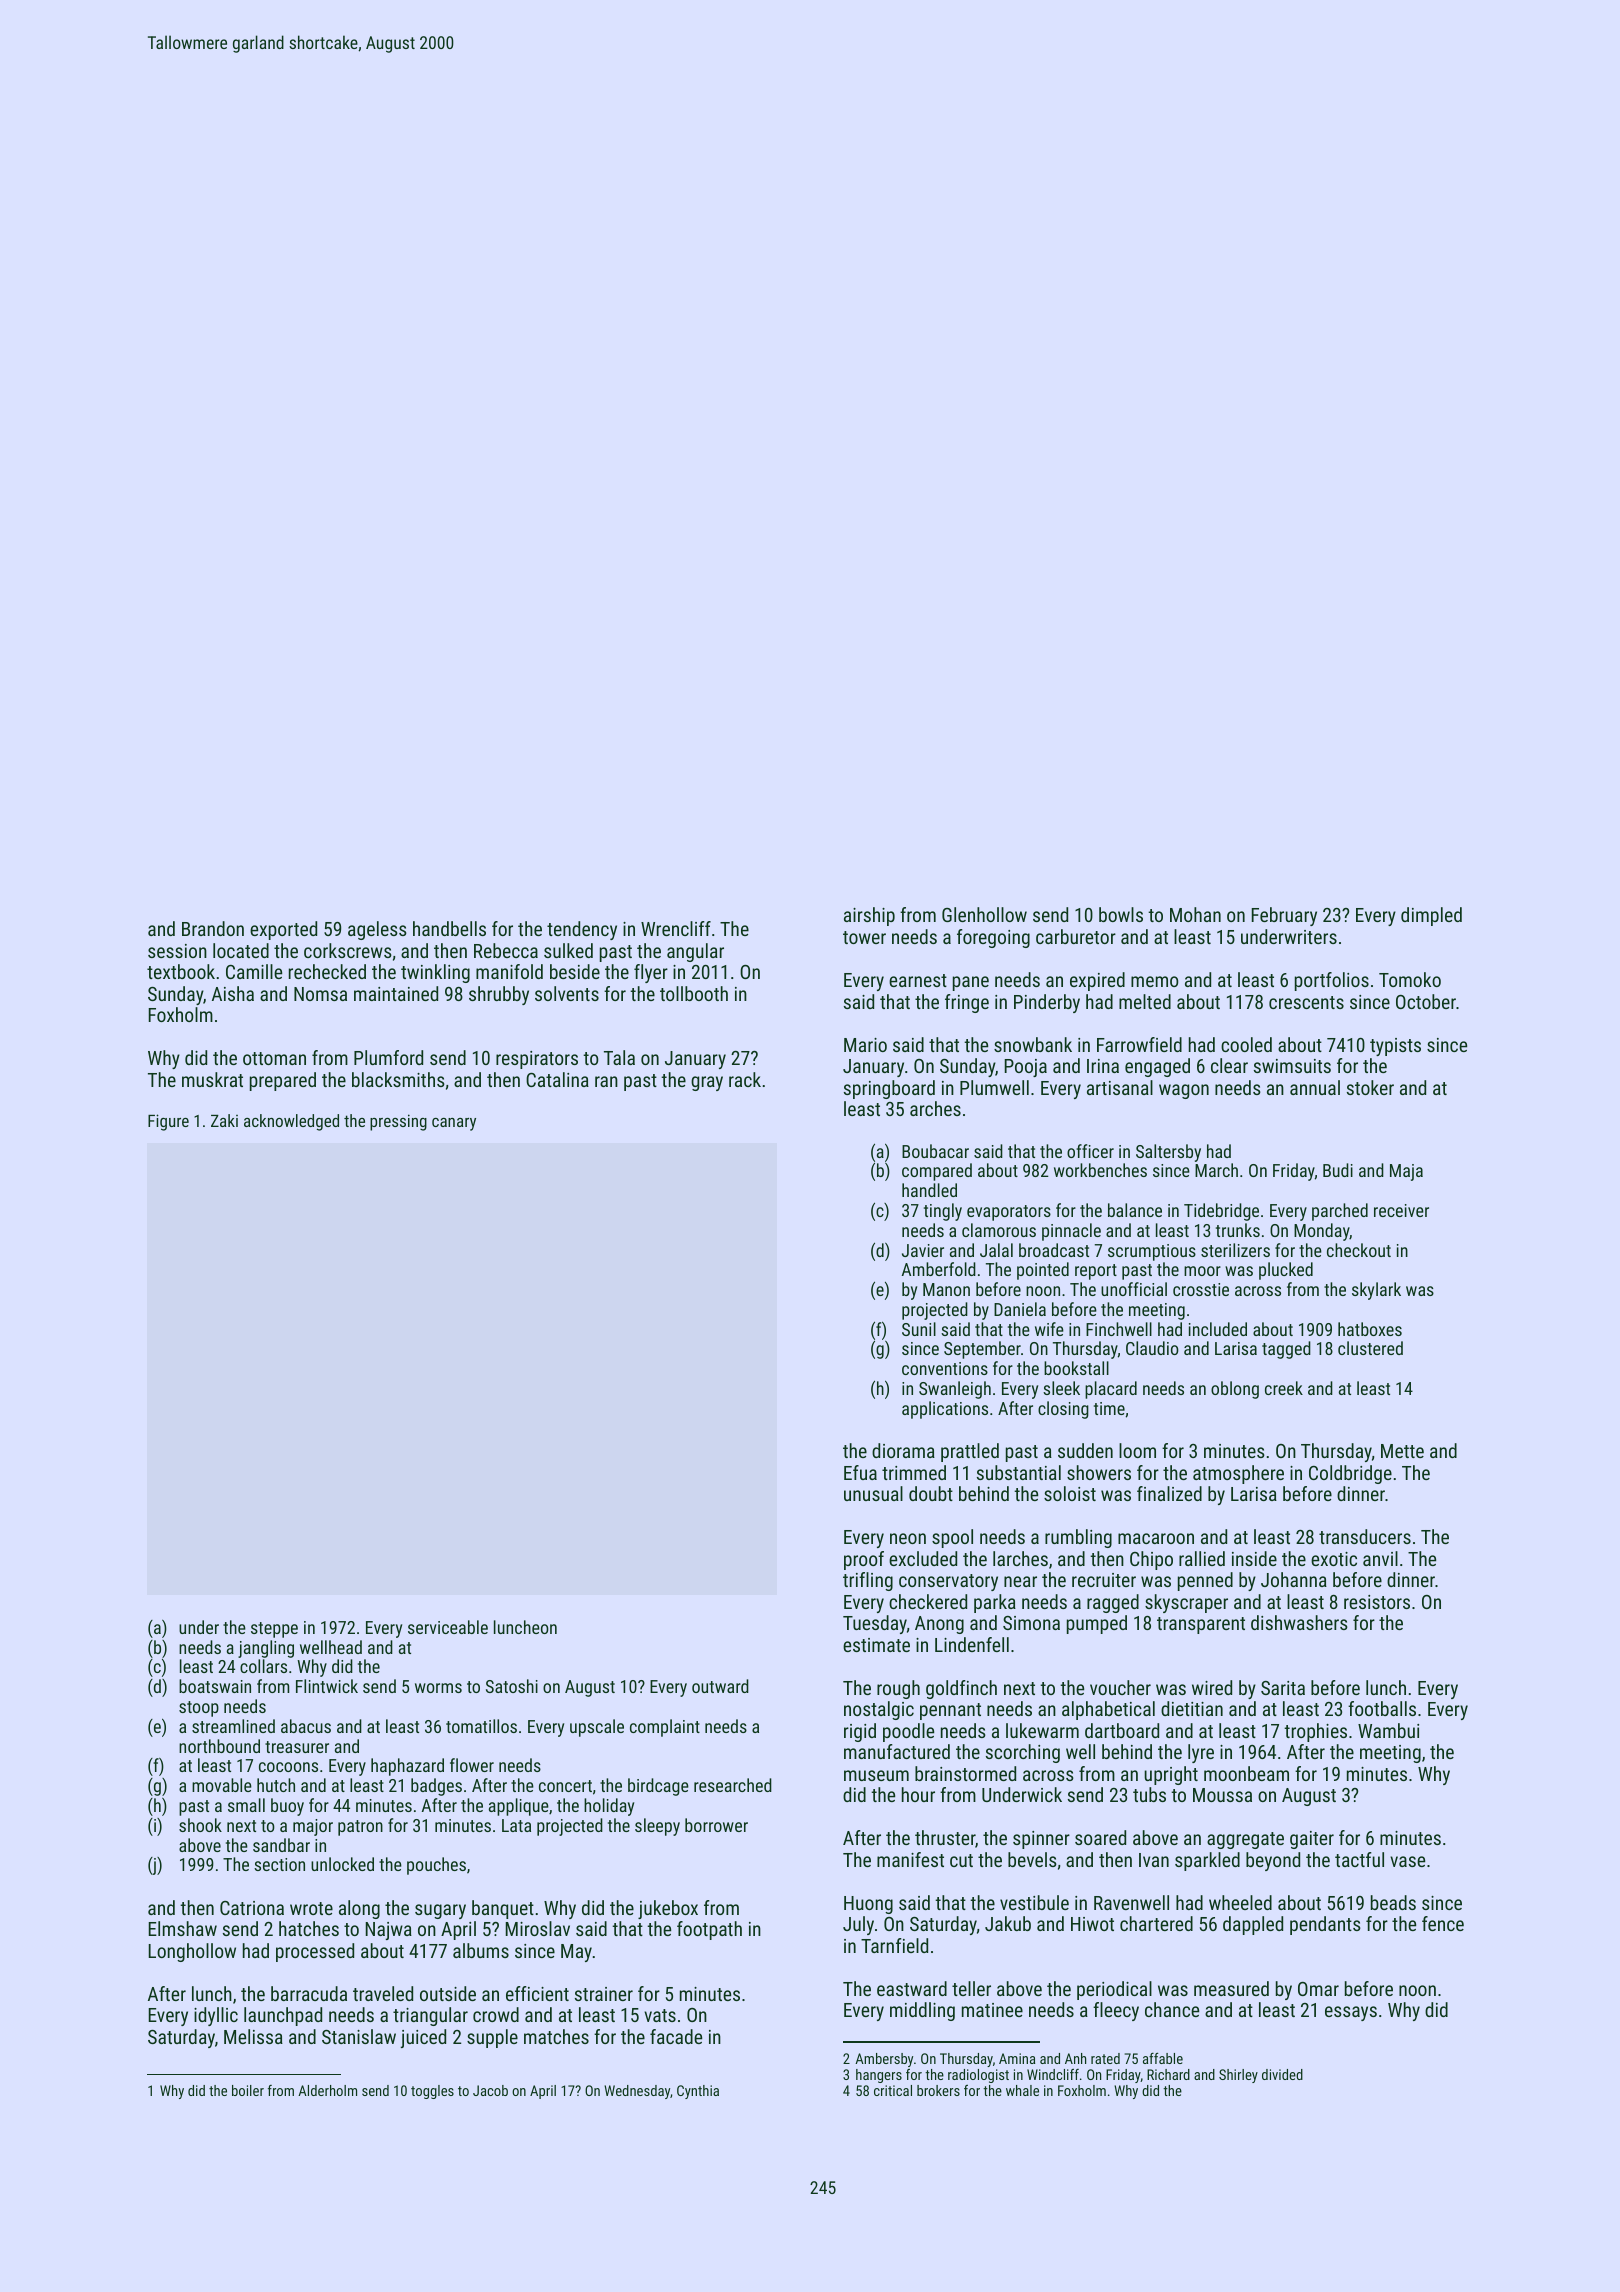 This screenshot has width=1620, height=2292. I want to click on sparkled, so click(1207, 1861).
